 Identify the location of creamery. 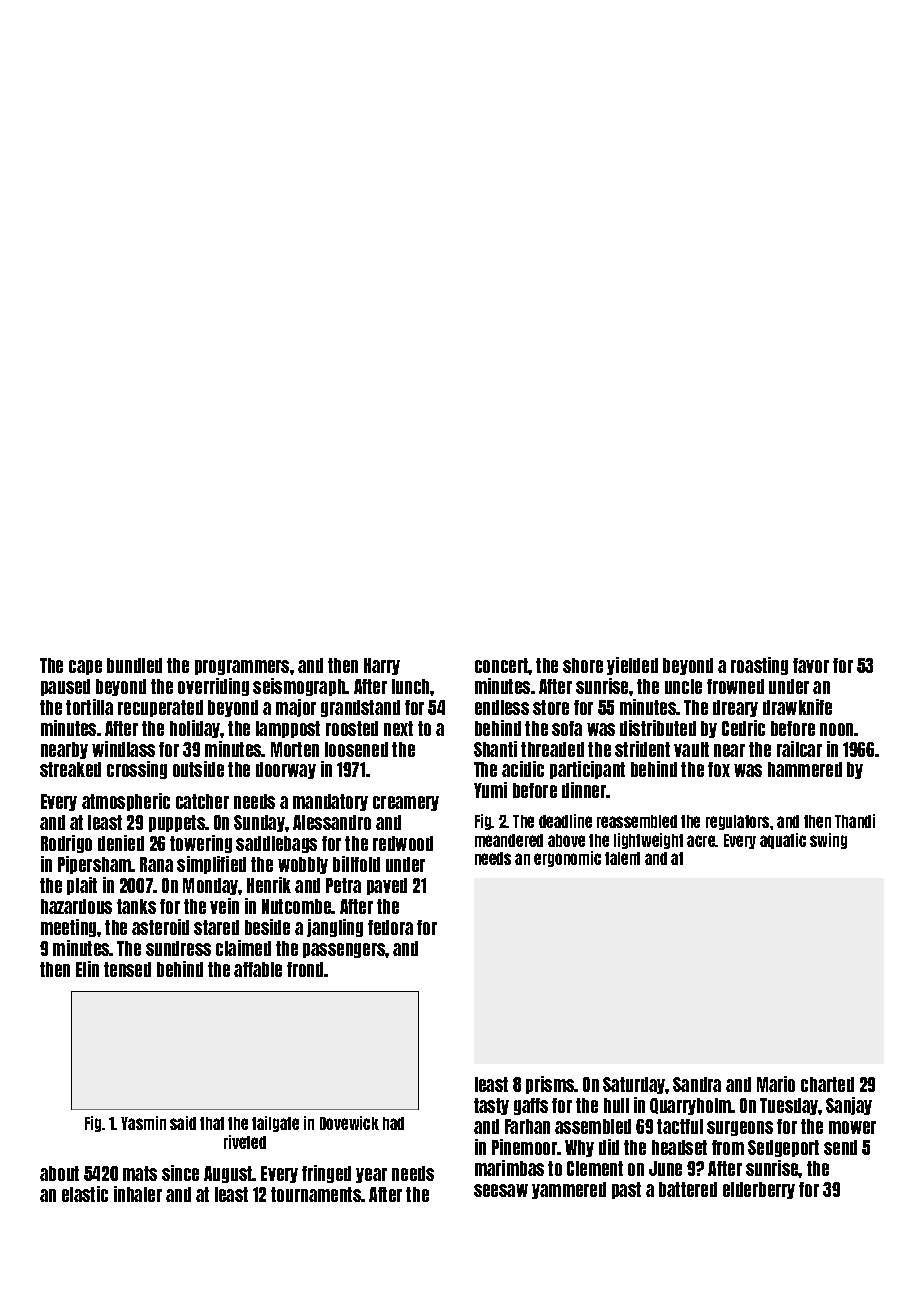
(406, 803).
